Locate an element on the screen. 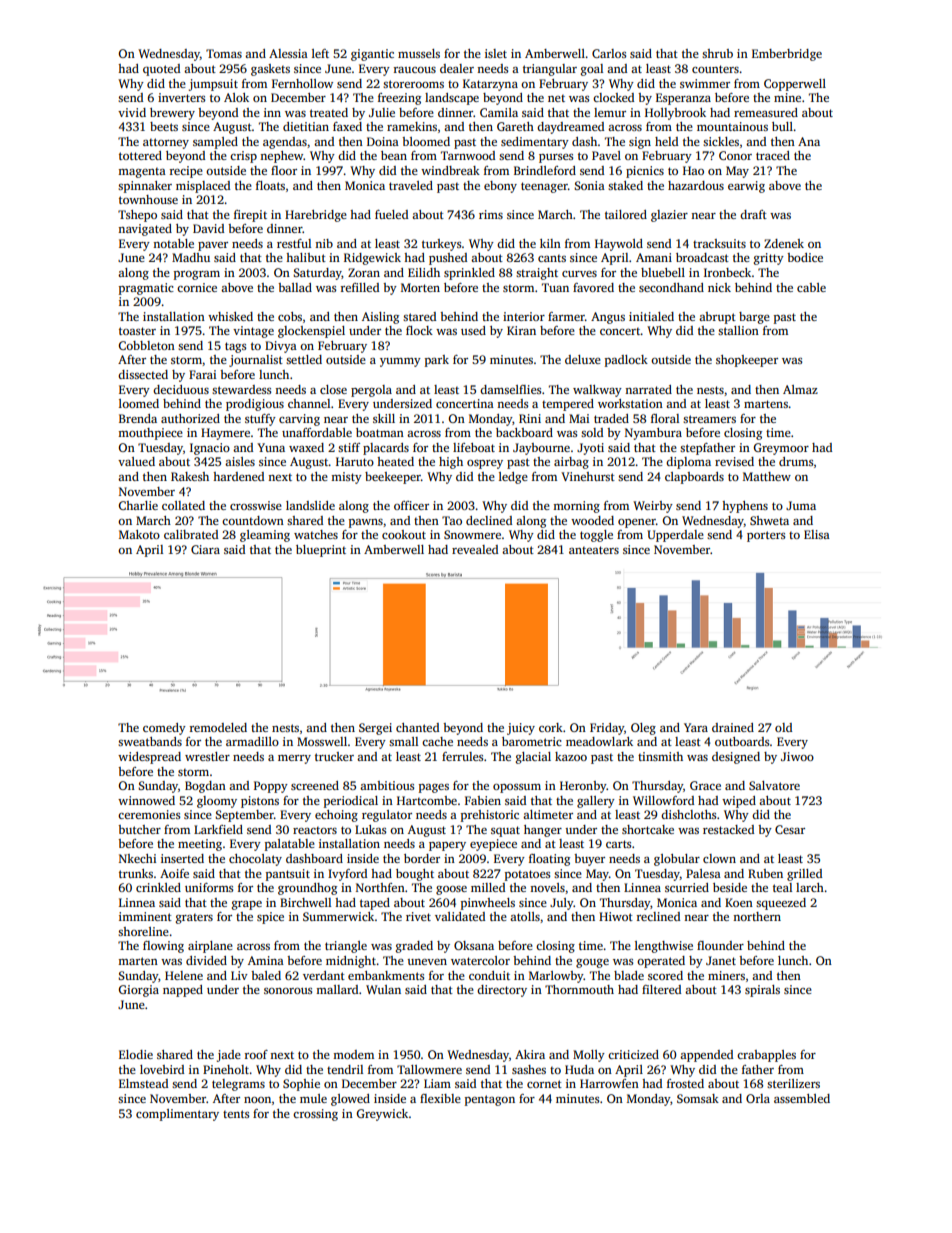 Image resolution: width=952 pixels, height=1233 pixels. Giorgia is located at coordinates (138, 991).
